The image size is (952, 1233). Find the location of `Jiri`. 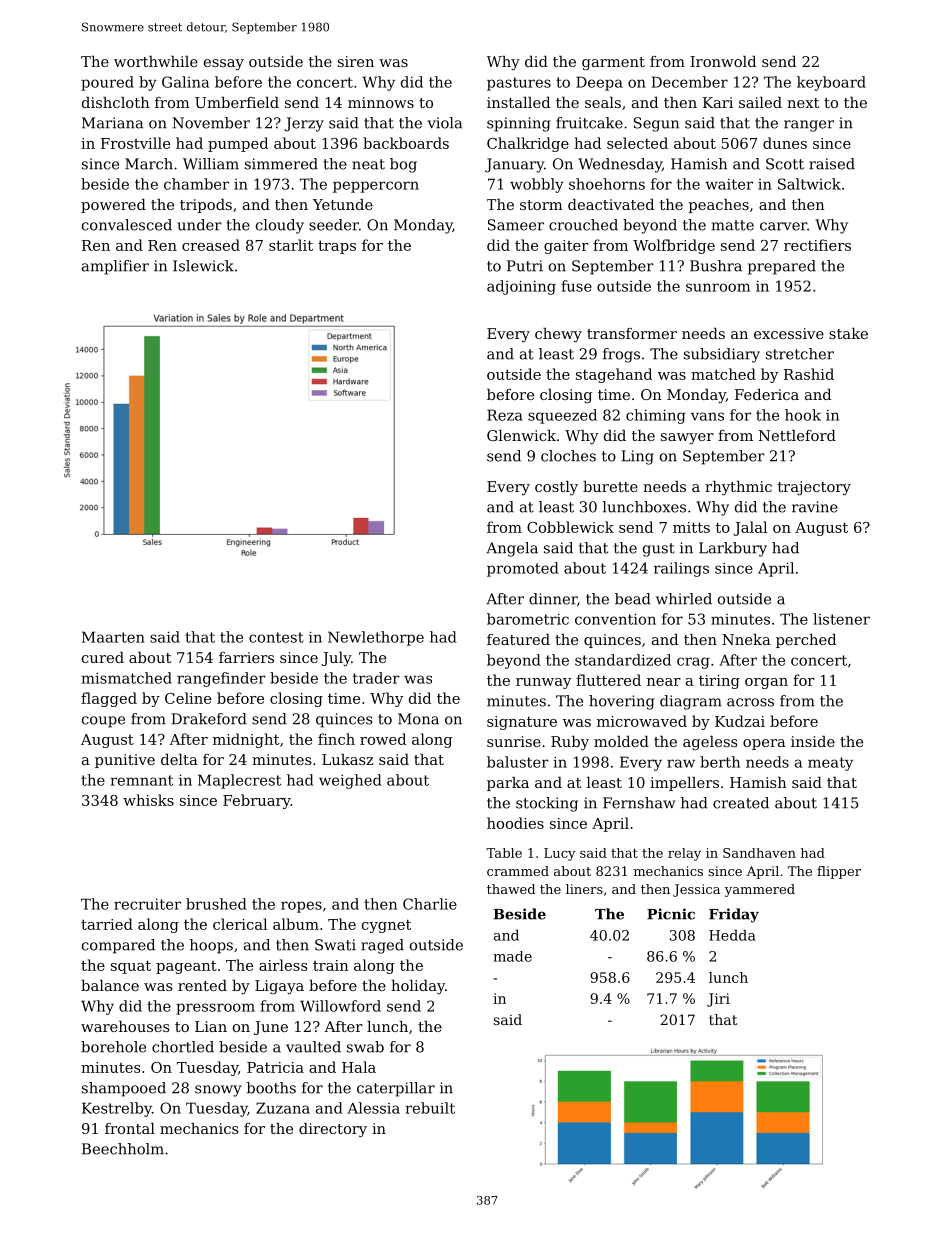

Jiri is located at coordinates (718, 1000).
